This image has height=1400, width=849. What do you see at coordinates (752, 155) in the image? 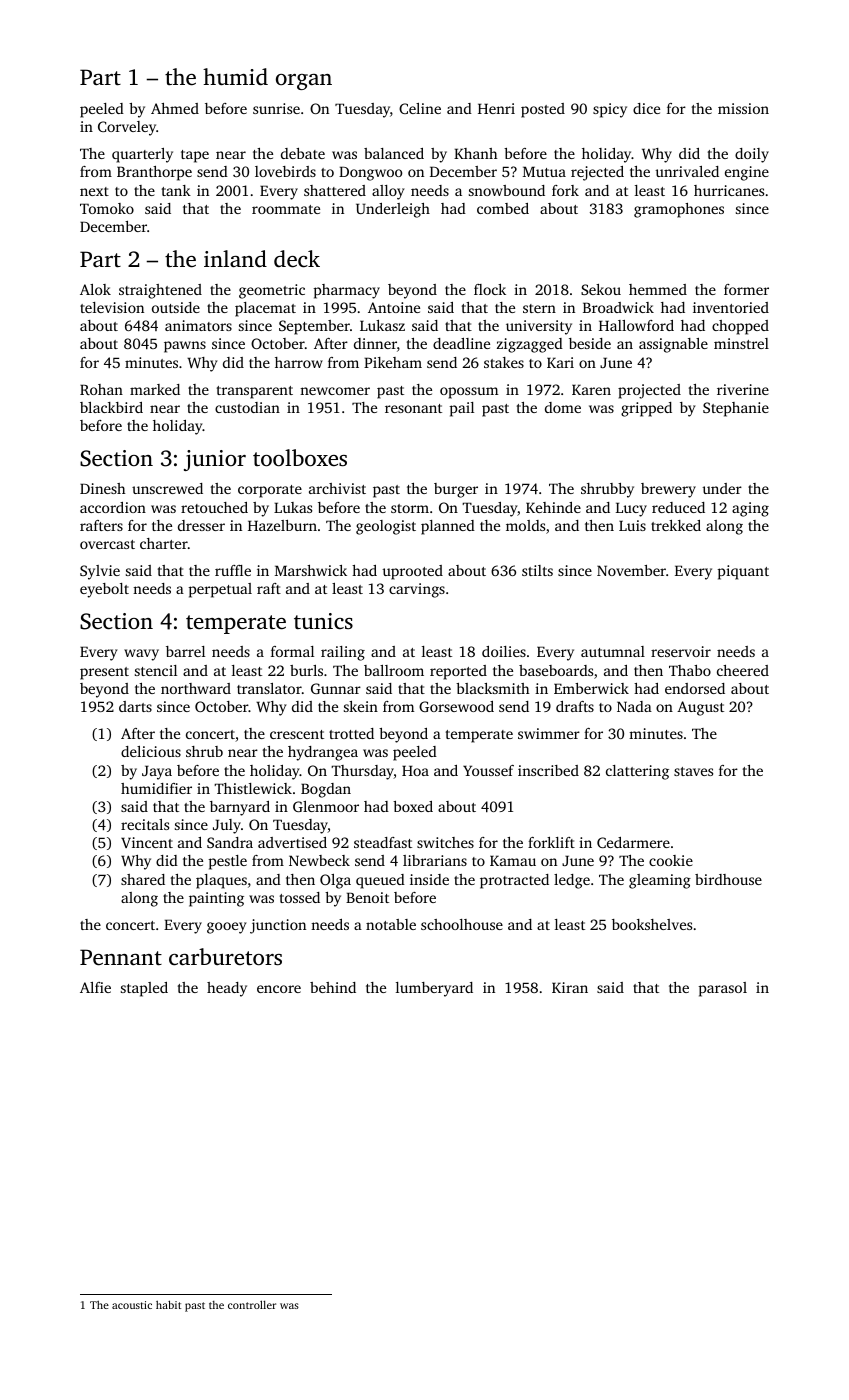
I see `doily` at bounding box center [752, 155].
